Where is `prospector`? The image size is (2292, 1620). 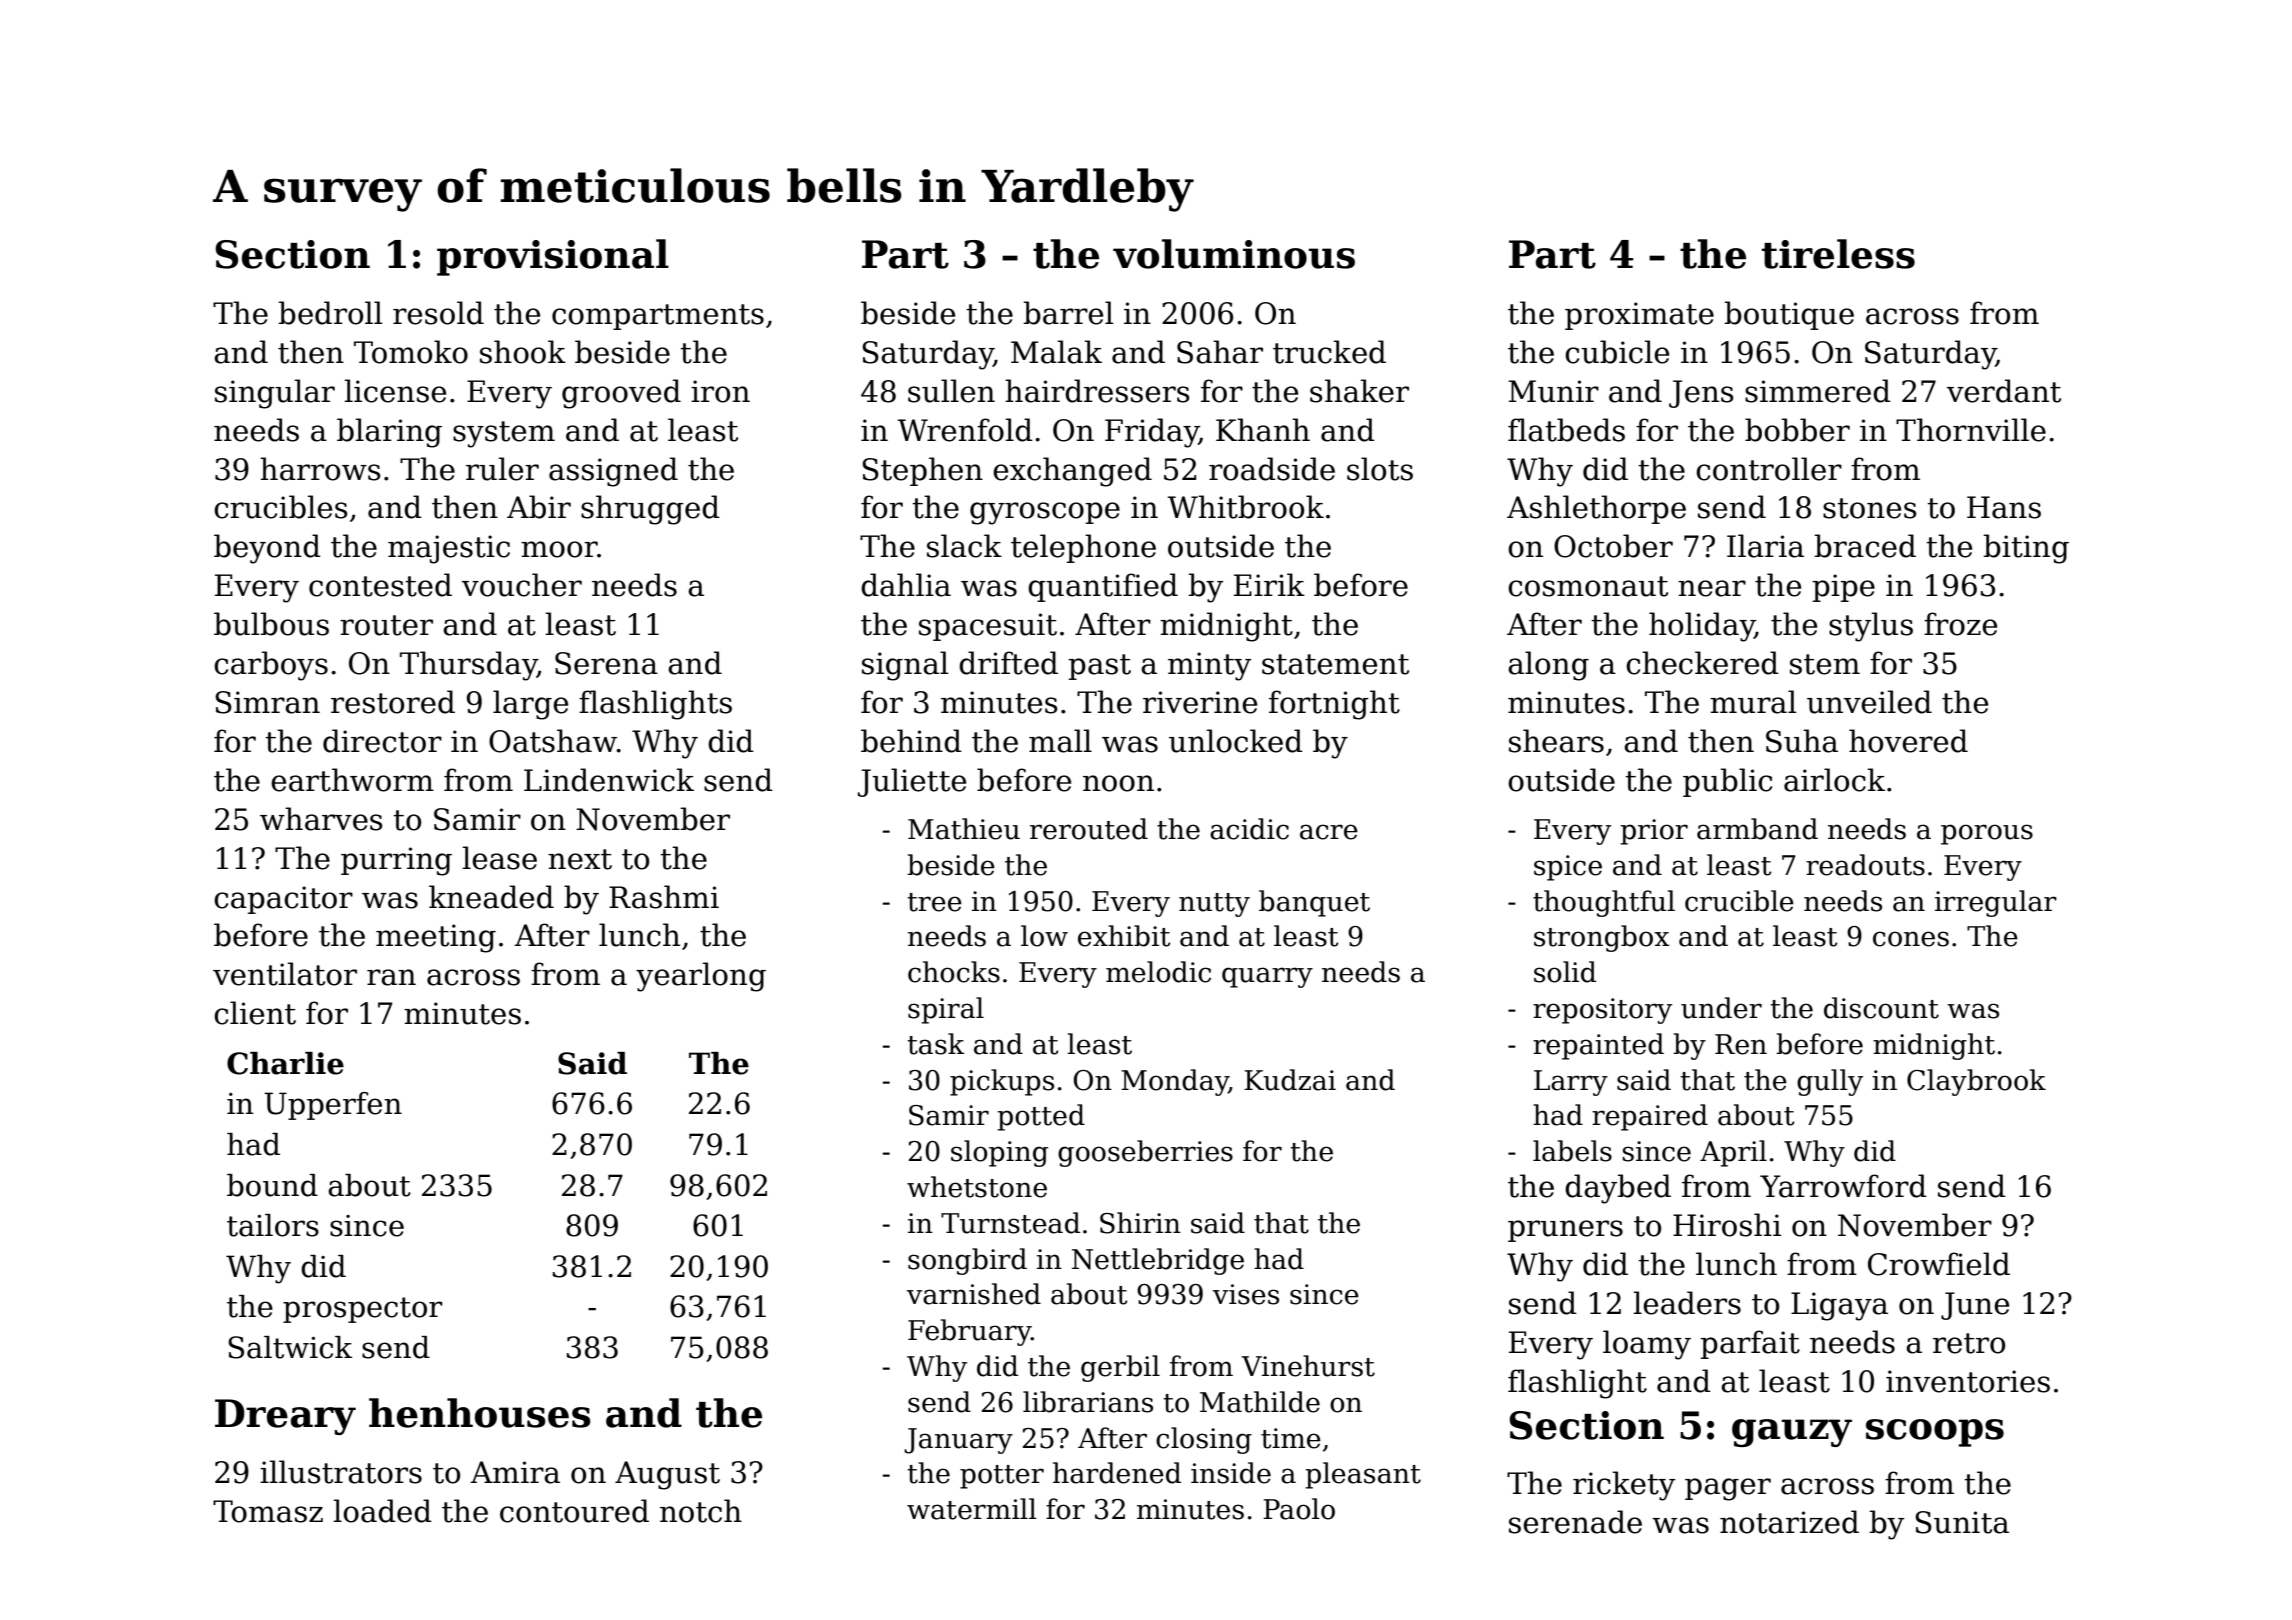
prospector is located at coordinates (363, 1310).
